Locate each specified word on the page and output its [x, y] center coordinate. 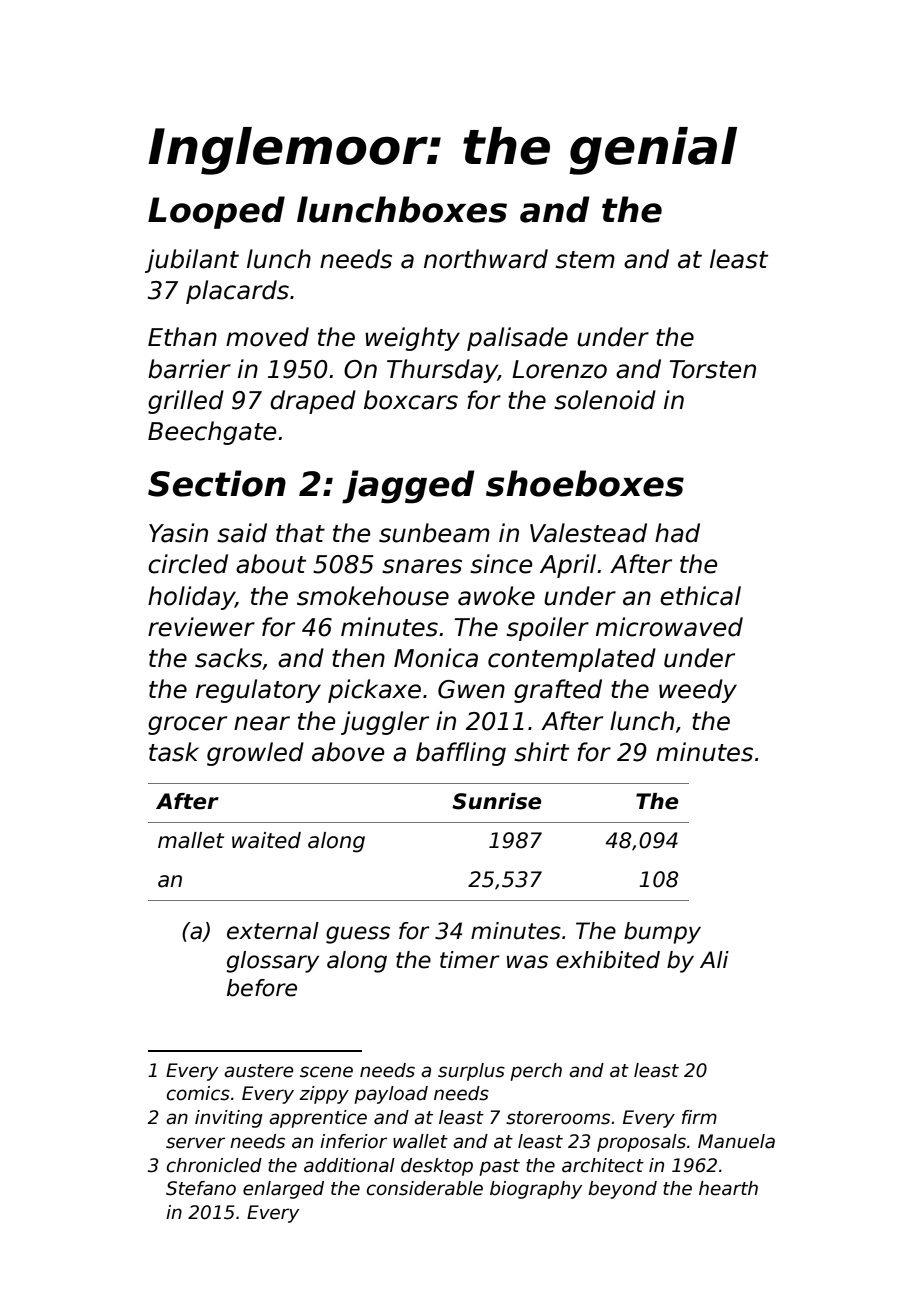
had [677, 533]
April [568, 566]
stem [585, 260]
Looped [216, 212]
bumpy [662, 933]
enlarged [283, 1190]
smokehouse [373, 596]
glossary [272, 962]
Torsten [712, 369]
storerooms [558, 1118]
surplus [471, 1072]
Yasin [178, 533]
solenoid [605, 400]
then [358, 658]
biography [536, 1190]
